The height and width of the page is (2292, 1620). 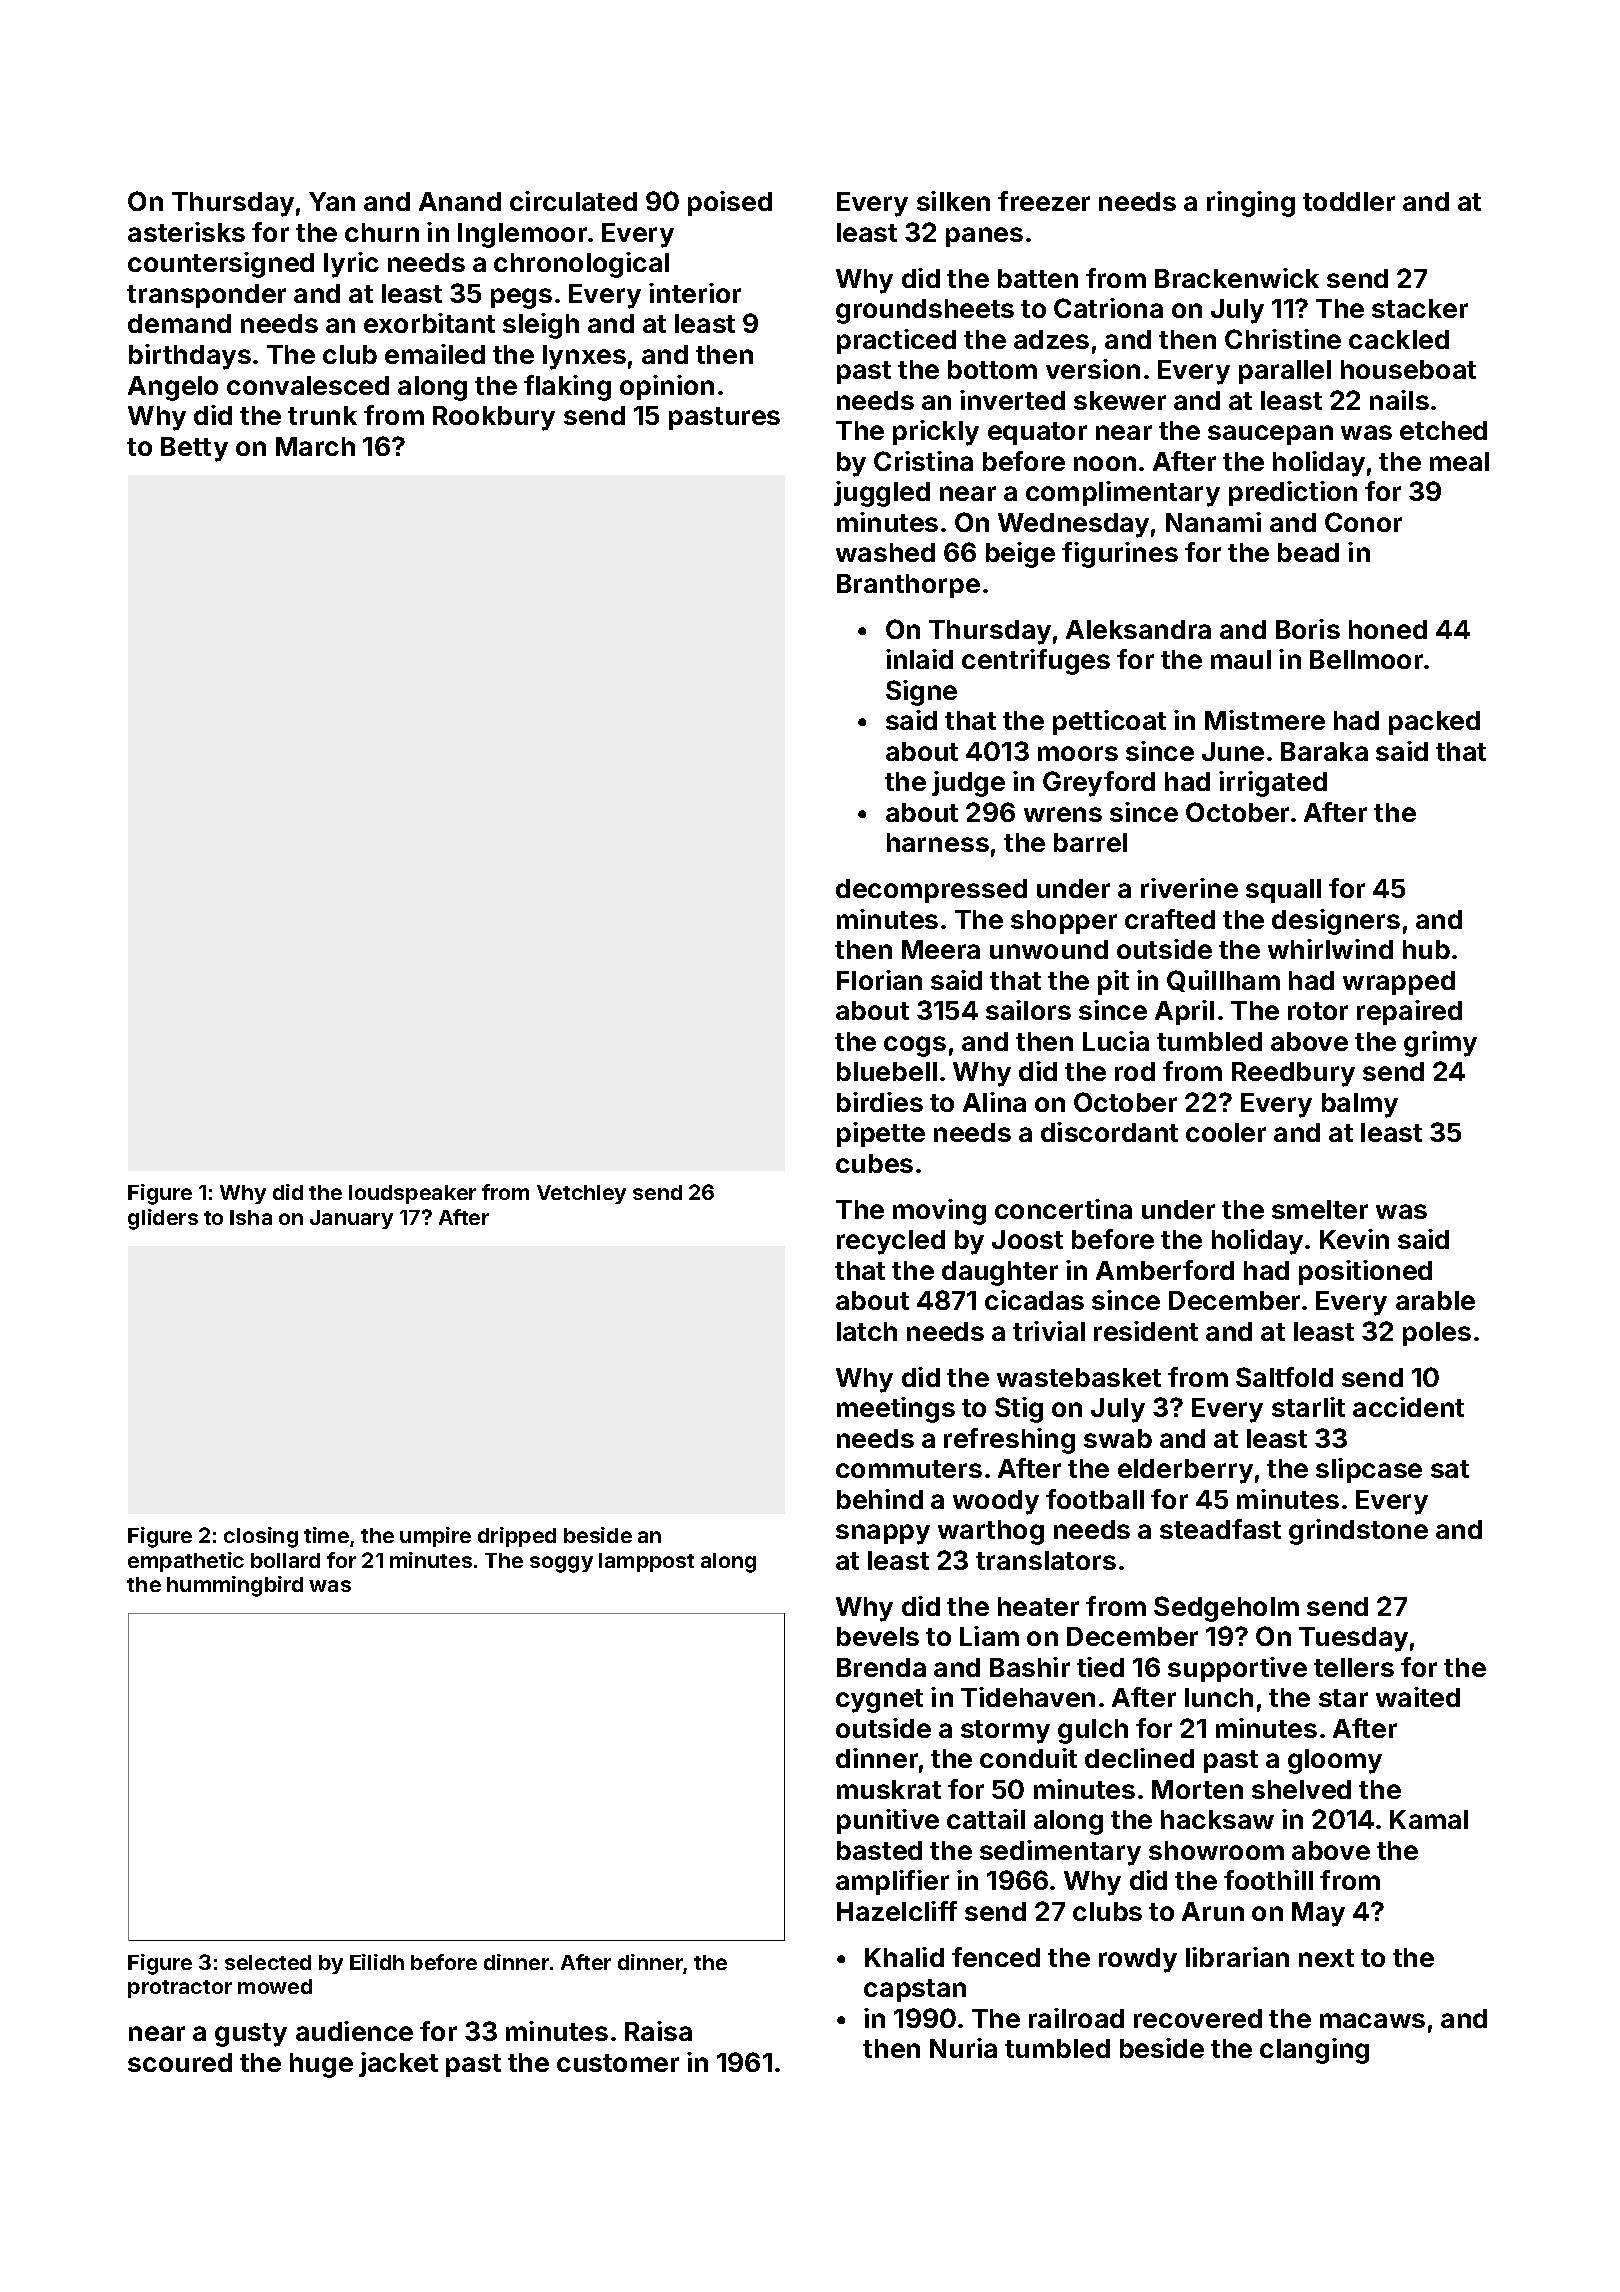 I want to click on recycled, so click(x=891, y=1242).
